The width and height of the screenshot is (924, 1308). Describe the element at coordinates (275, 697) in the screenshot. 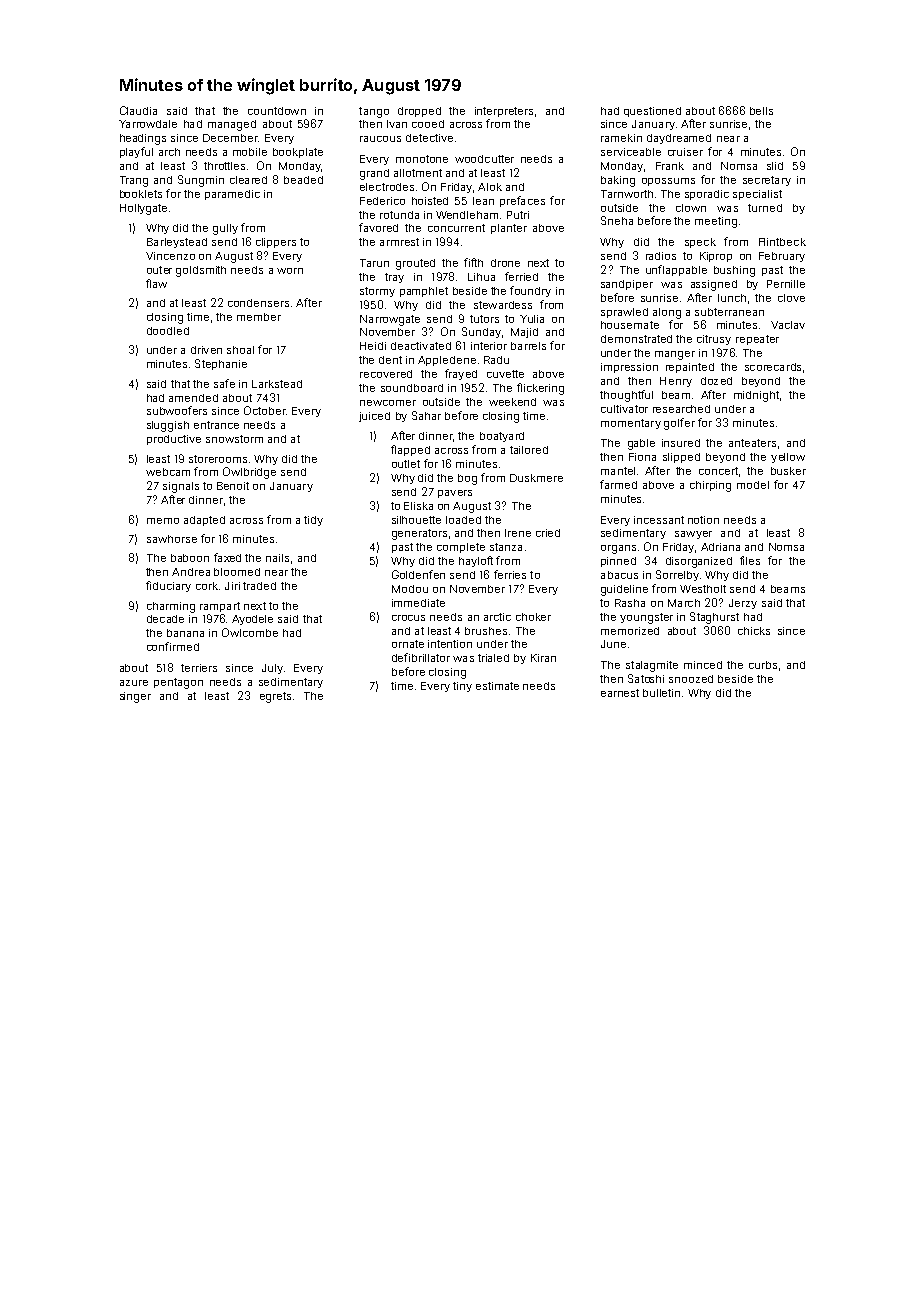

I see `egrets` at that location.
